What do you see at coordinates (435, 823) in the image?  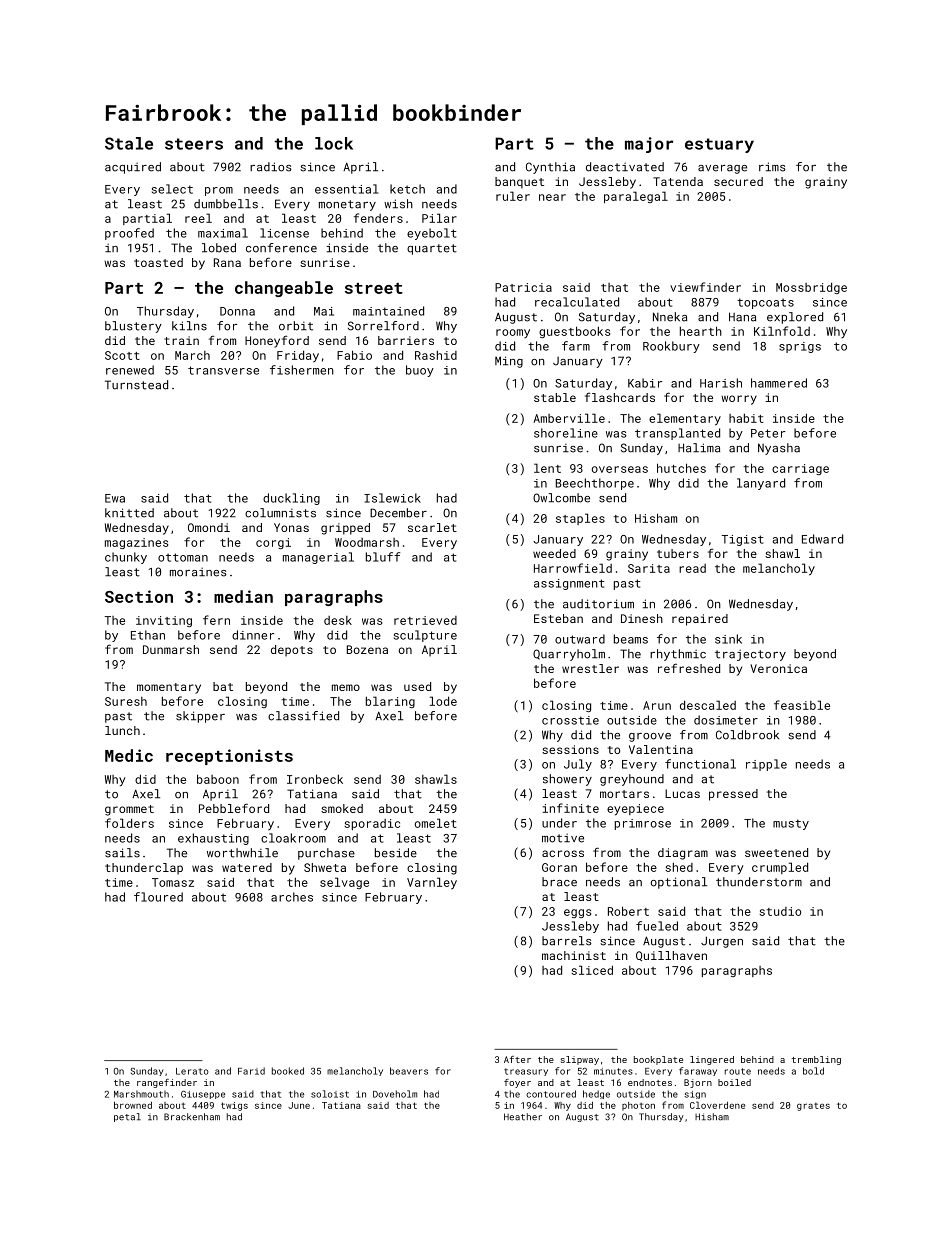 I see `omelet` at bounding box center [435, 823].
